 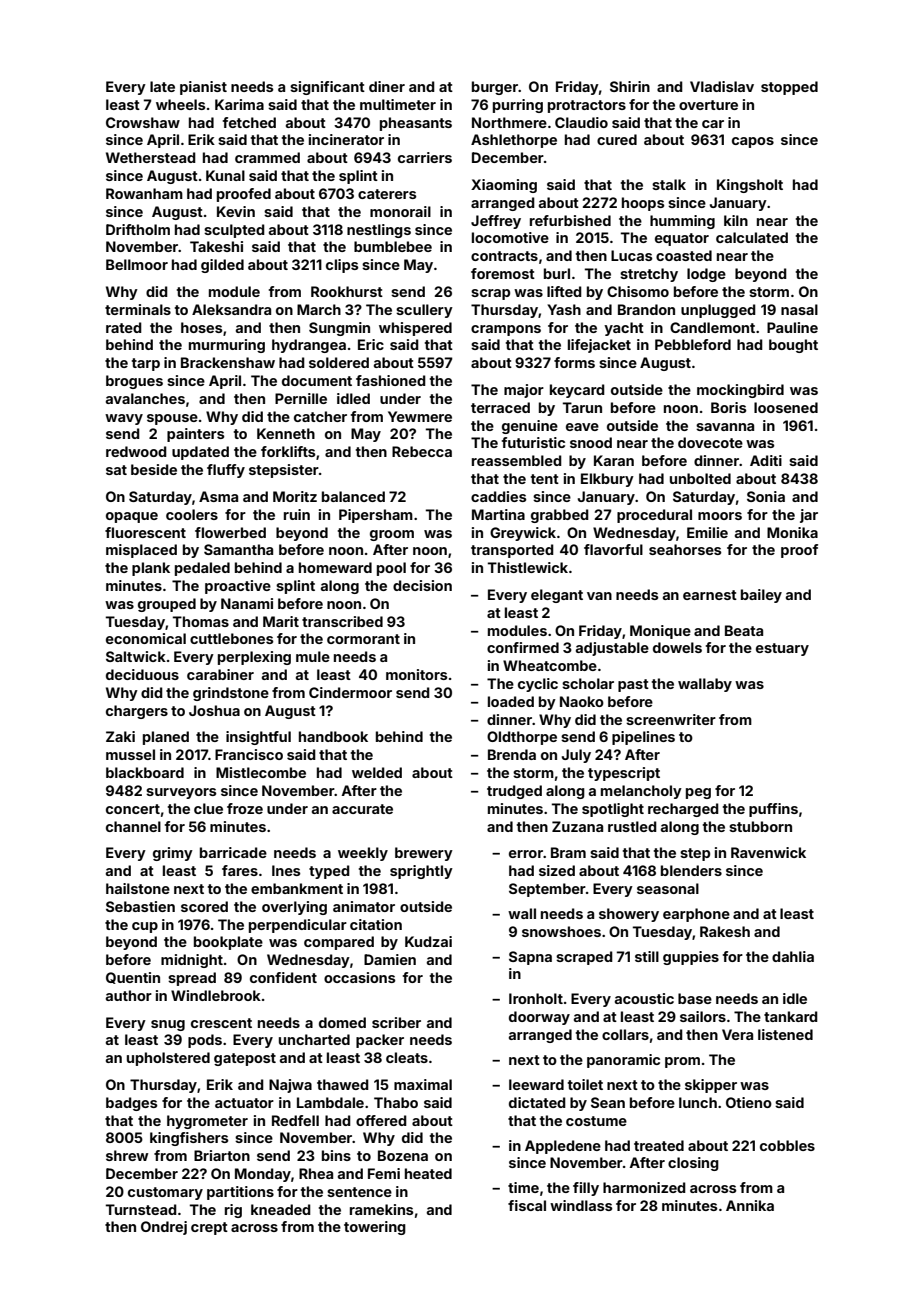 What do you see at coordinates (281, 1209) in the screenshot?
I see `kneaded` at bounding box center [281, 1209].
